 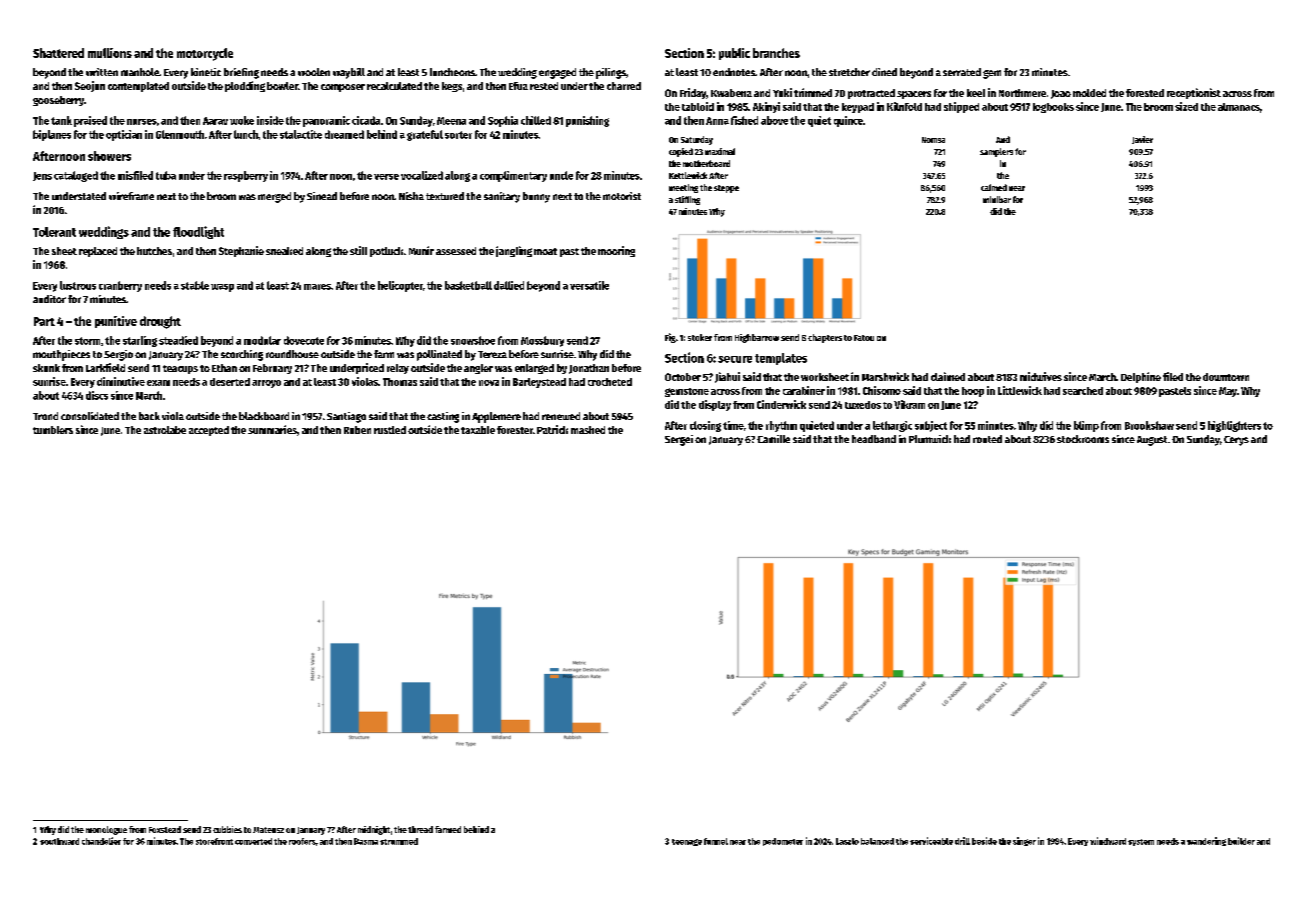 I want to click on molded, so click(x=1089, y=93).
